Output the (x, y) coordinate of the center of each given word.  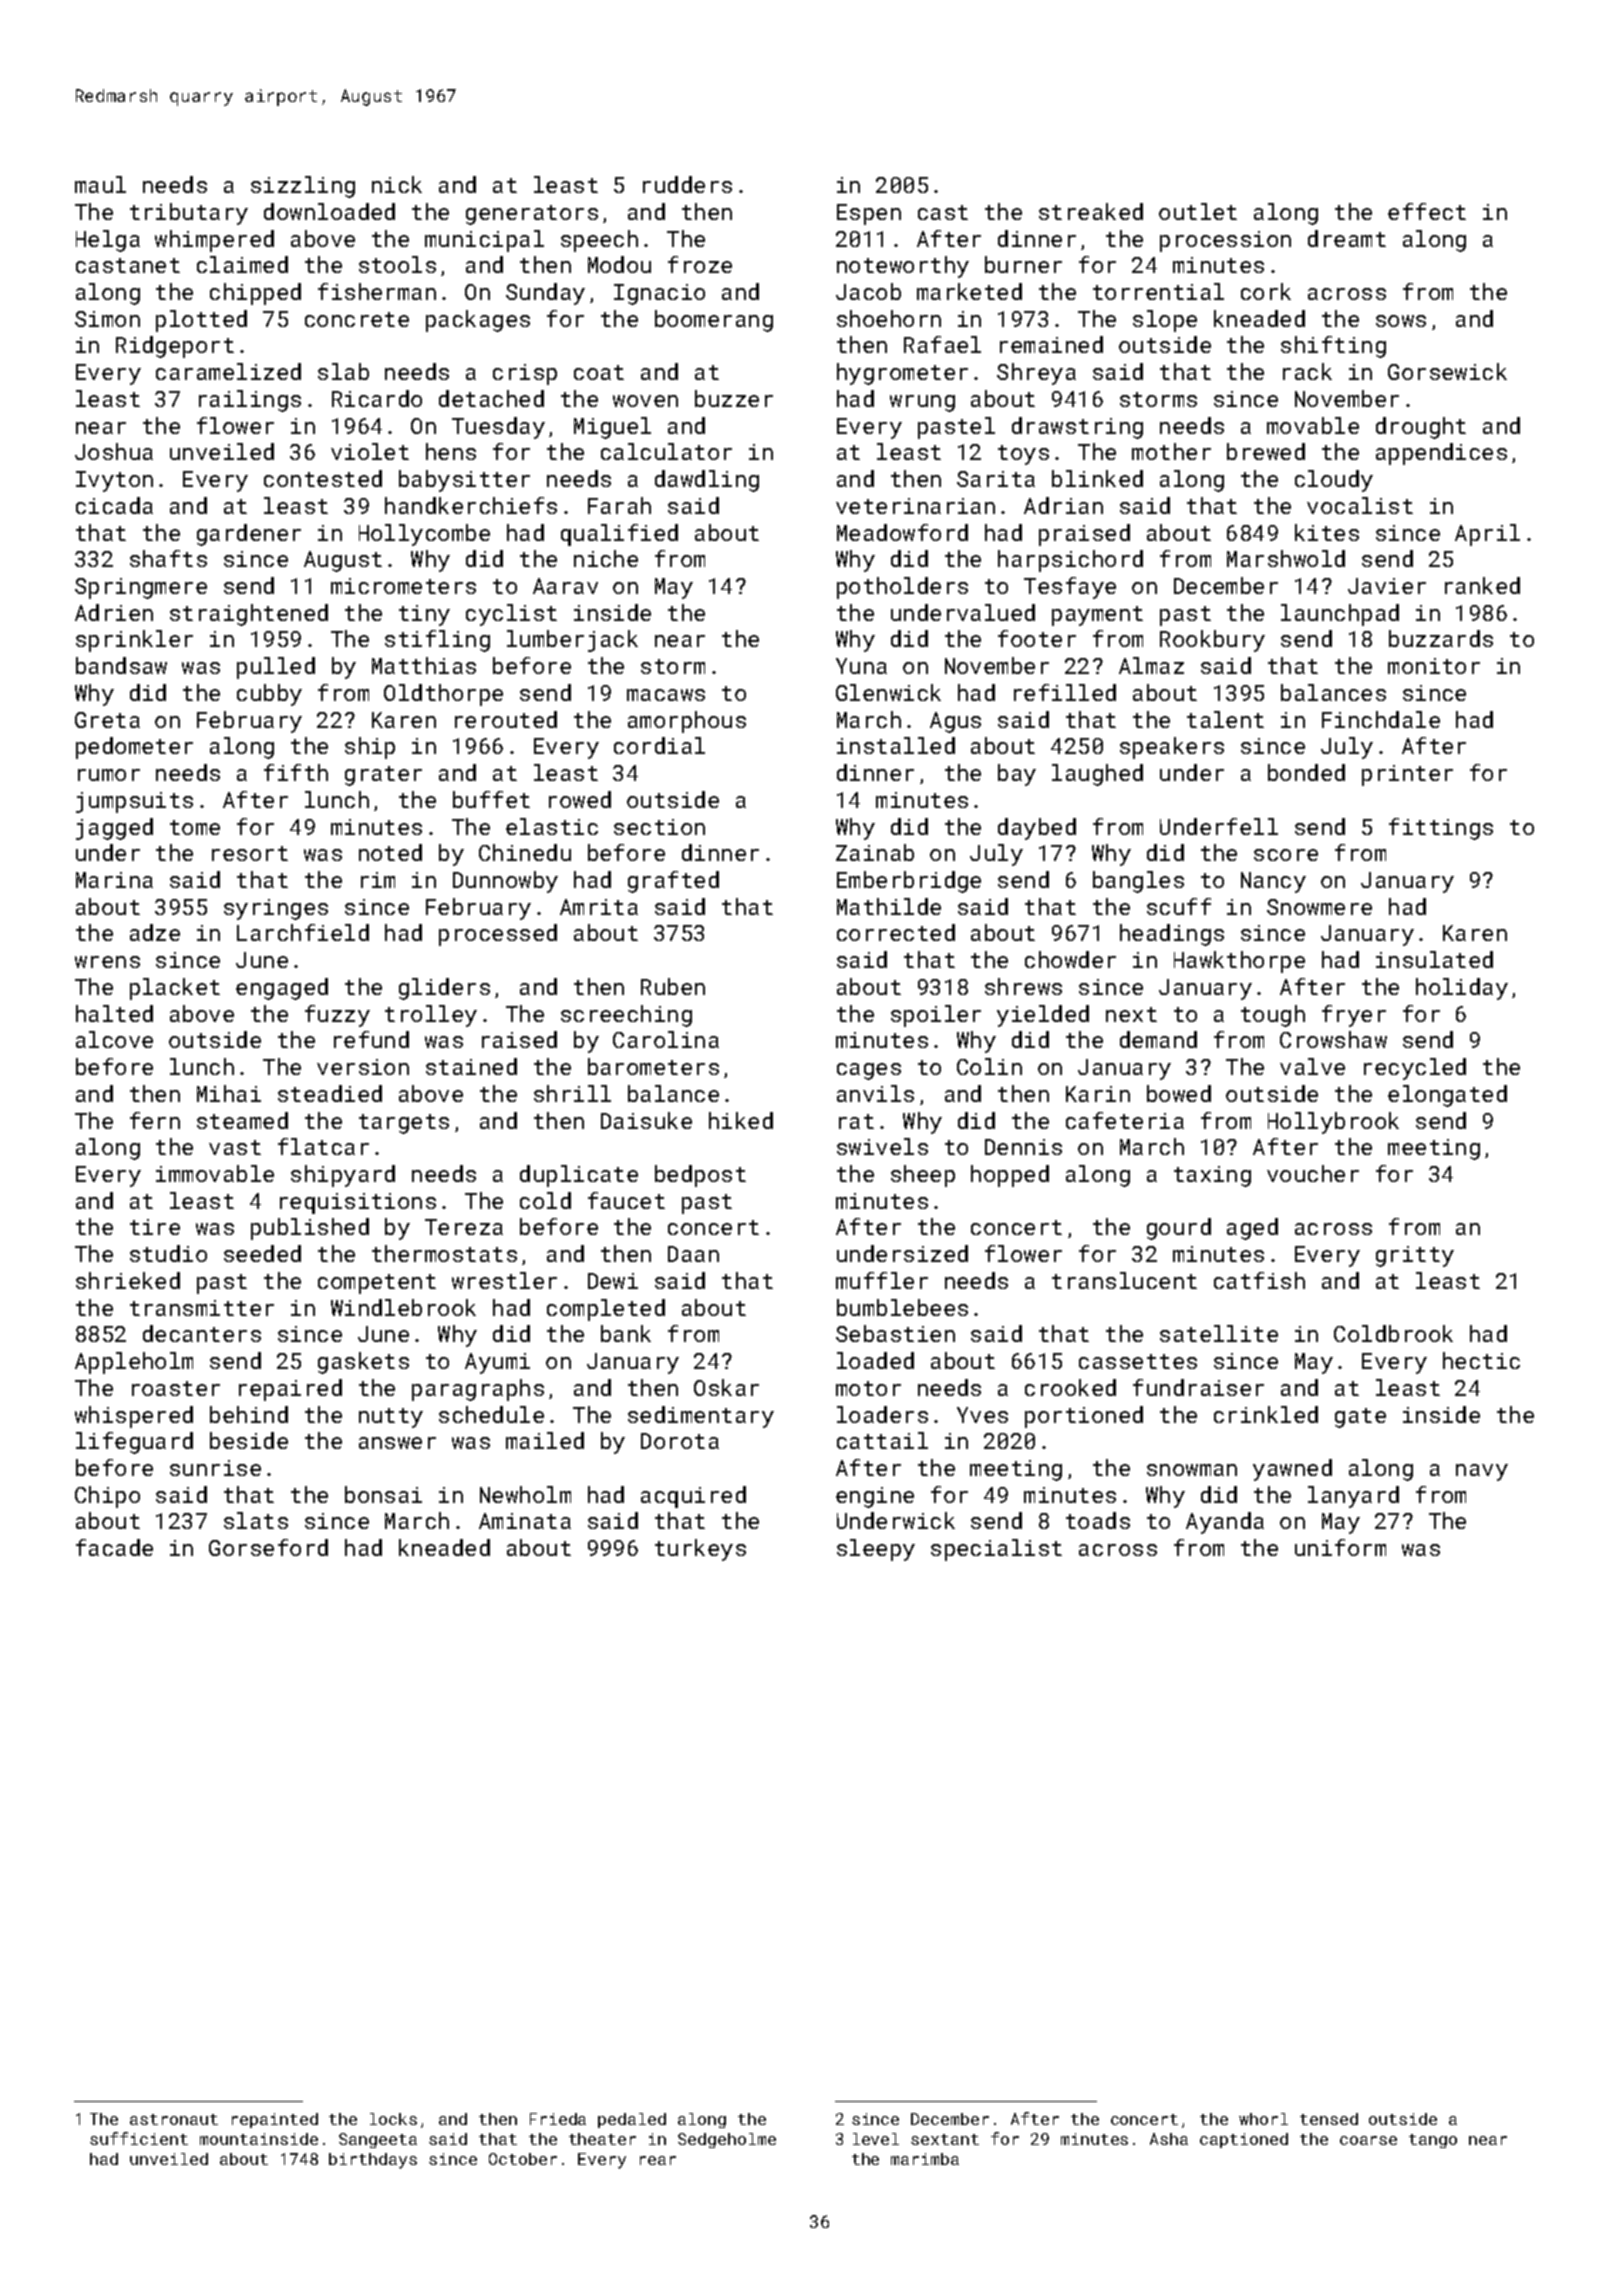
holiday (1462, 989)
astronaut (174, 2119)
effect (1427, 211)
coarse (1368, 2140)
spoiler (936, 1016)
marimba (925, 2159)
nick (397, 184)
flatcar (323, 1146)
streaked (1091, 211)
